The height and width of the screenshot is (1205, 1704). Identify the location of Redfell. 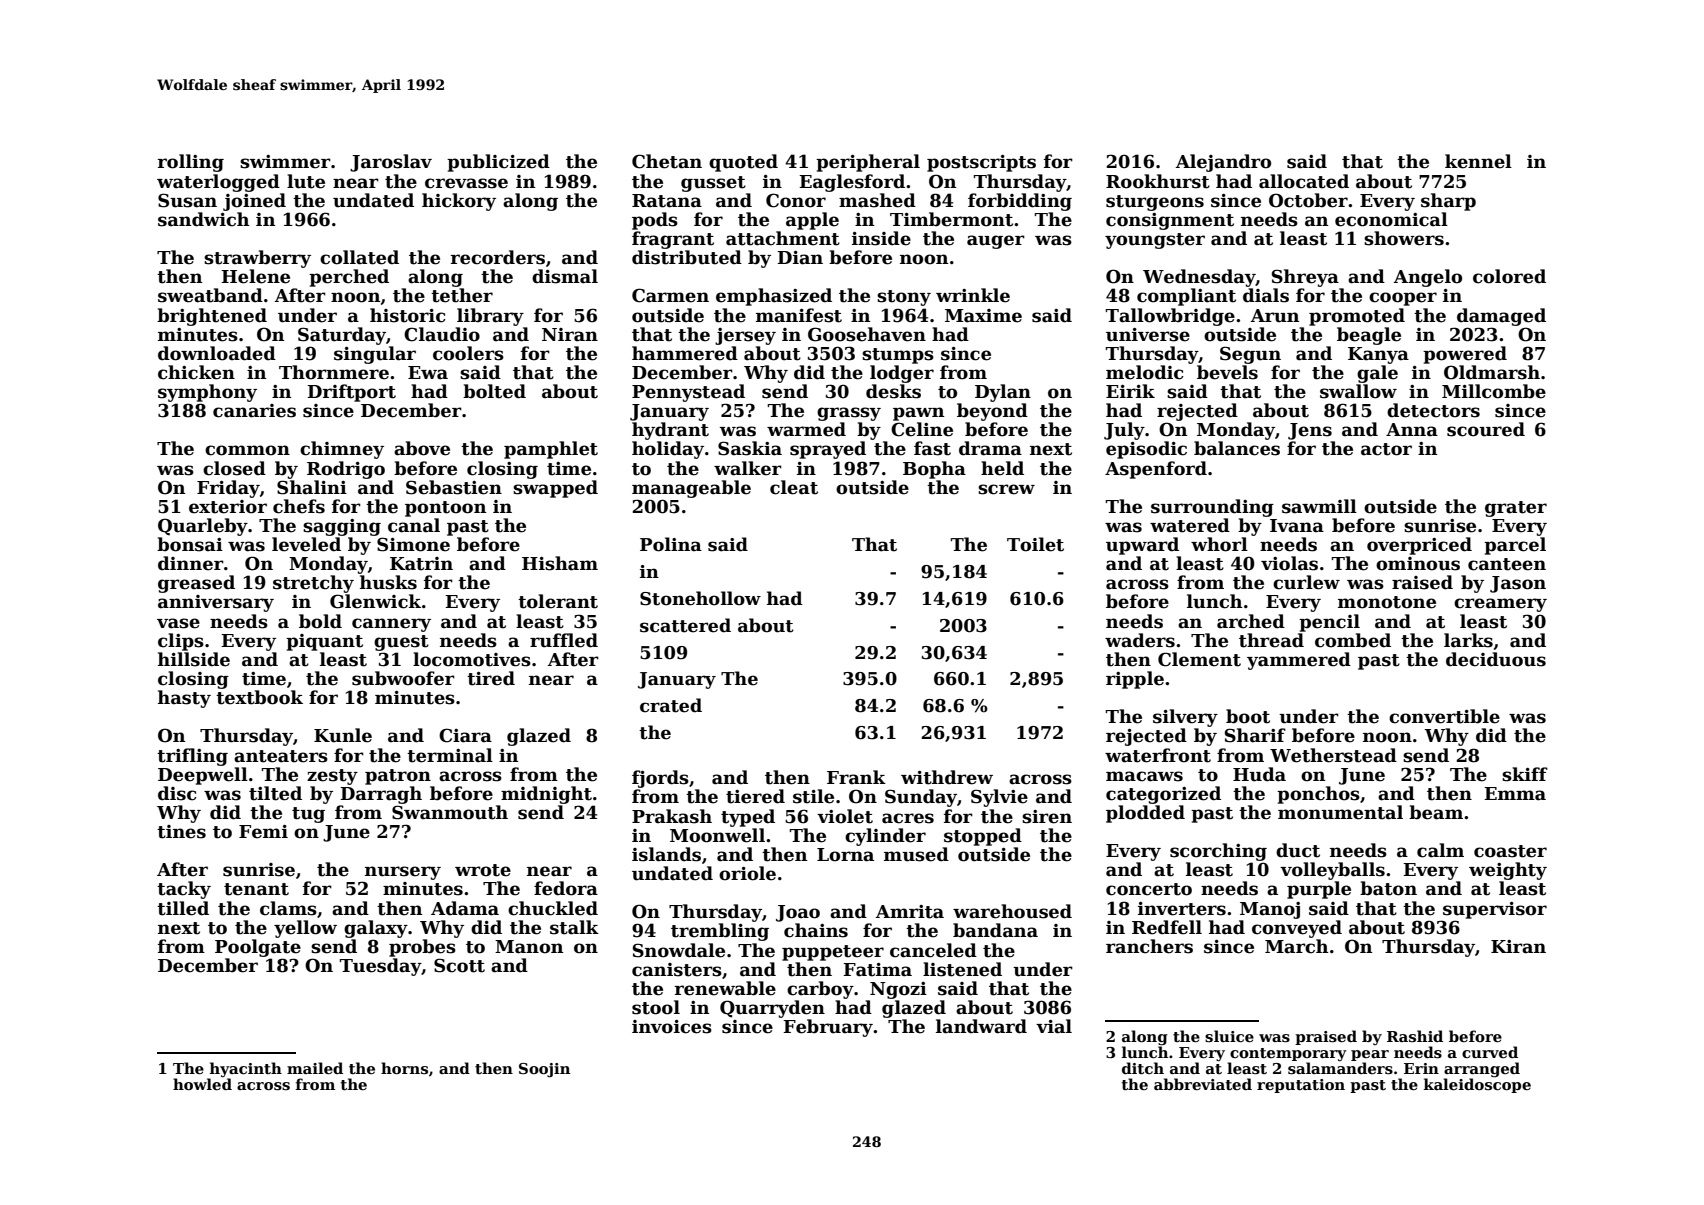
(1167, 927).
